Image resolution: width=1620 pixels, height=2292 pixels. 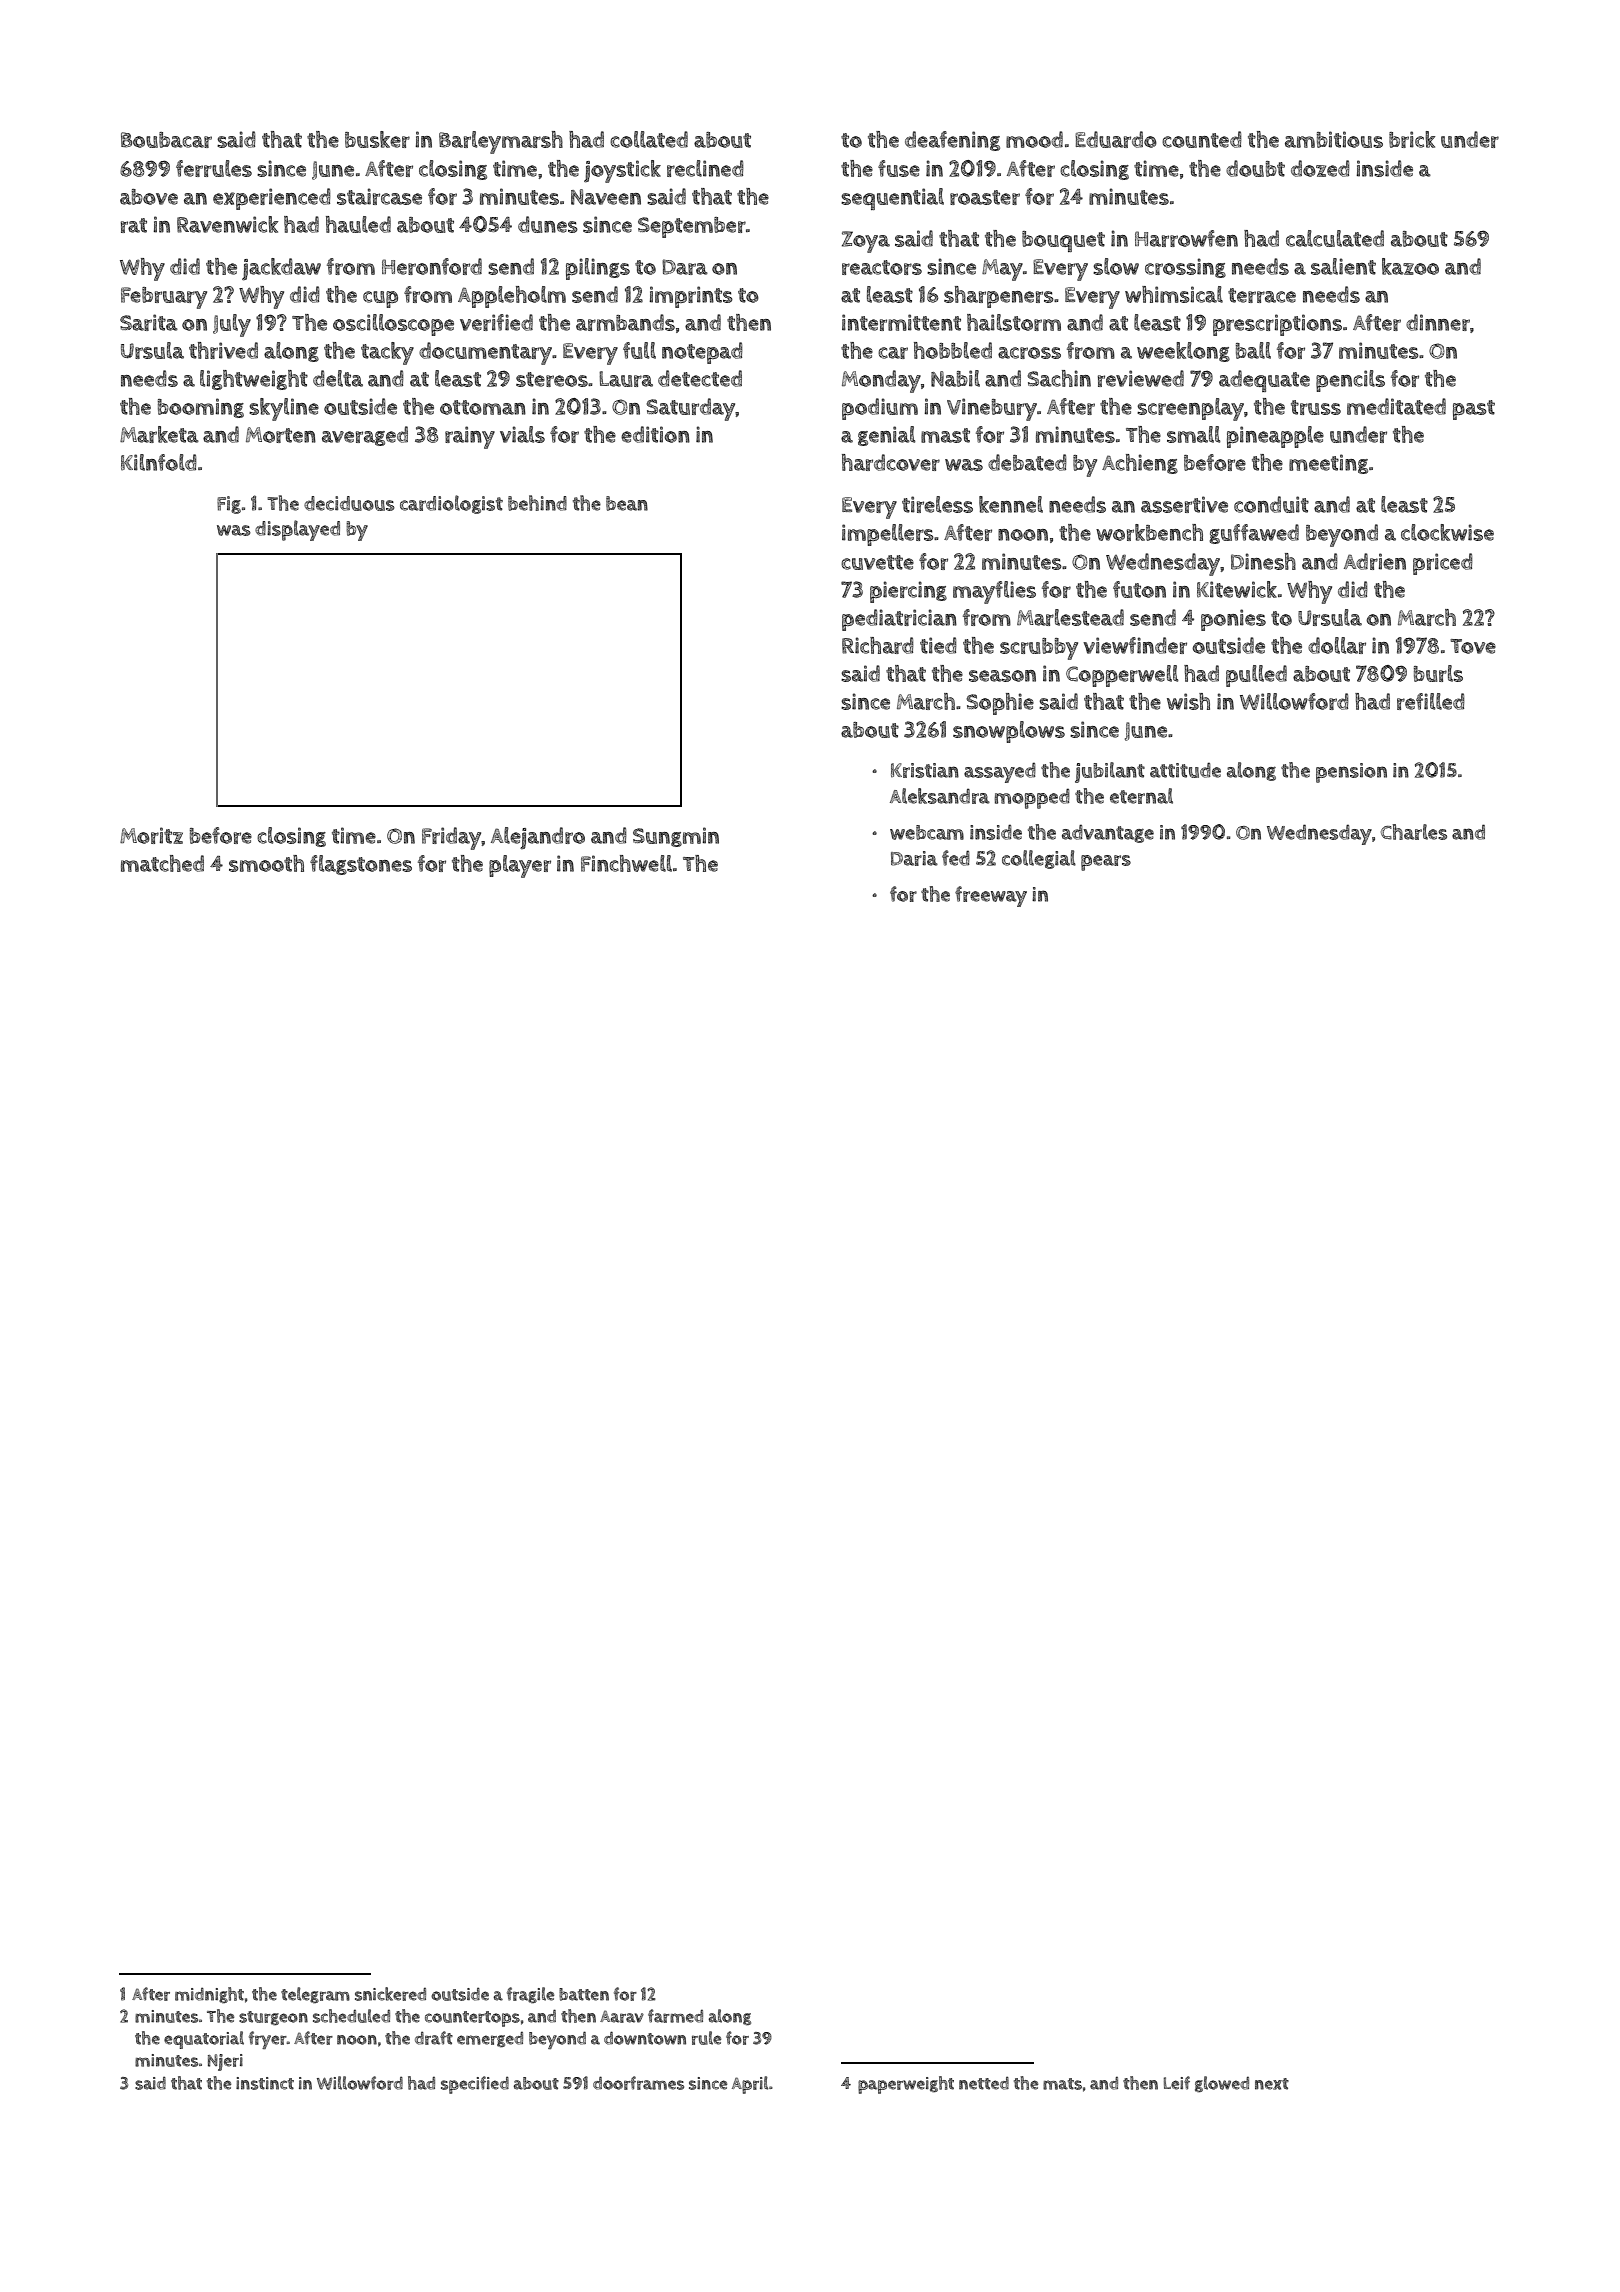 What do you see at coordinates (1116, 266) in the page?
I see `slow` at bounding box center [1116, 266].
